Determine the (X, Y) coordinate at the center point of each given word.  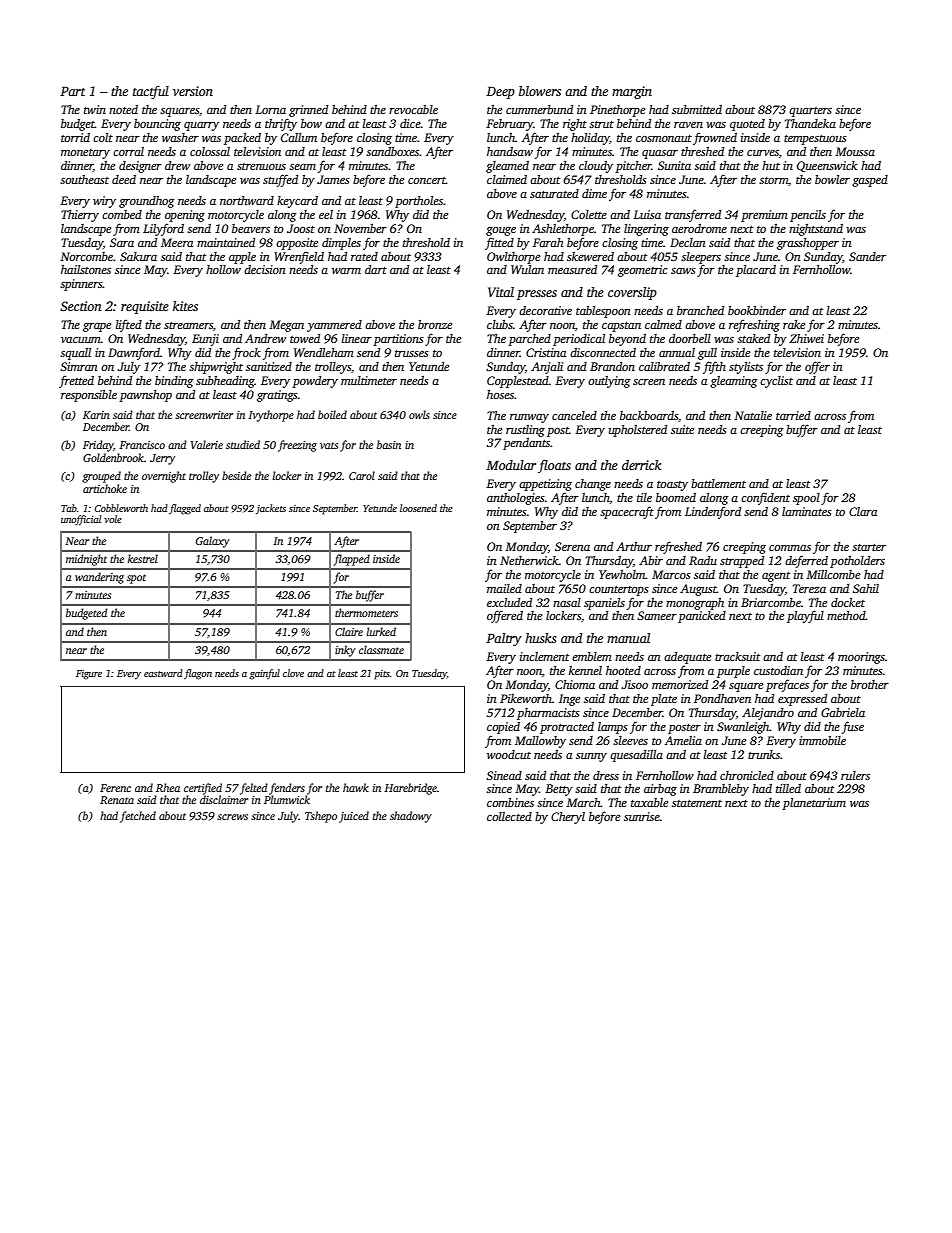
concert (427, 180)
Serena (572, 546)
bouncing (157, 125)
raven (688, 125)
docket (848, 602)
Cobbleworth (121, 508)
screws (232, 817)
